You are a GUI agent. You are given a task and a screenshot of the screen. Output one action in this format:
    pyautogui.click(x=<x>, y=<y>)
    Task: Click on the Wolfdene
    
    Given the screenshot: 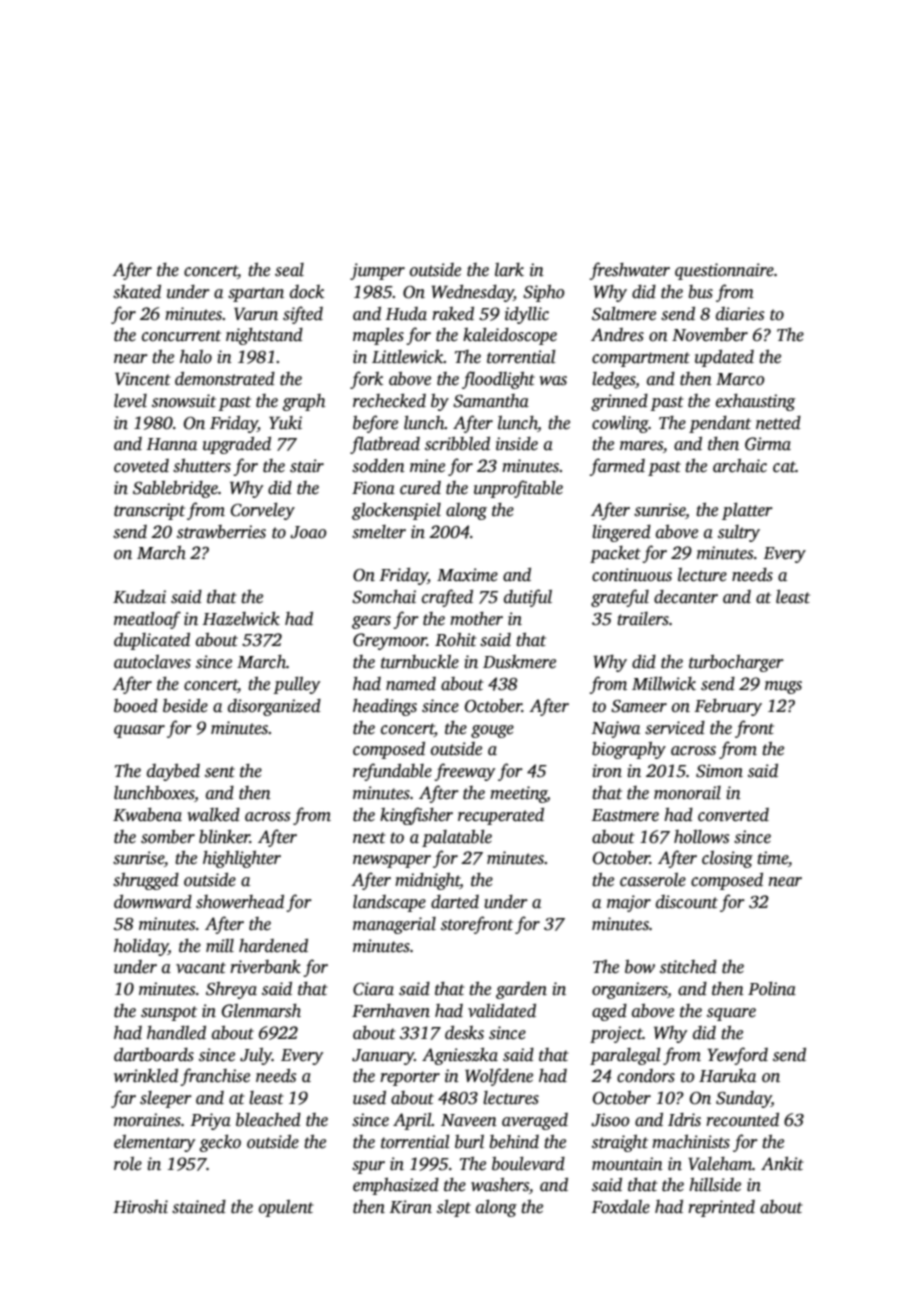 What is the action you would take?
    pyautogui.click(x=499, y=1077)
